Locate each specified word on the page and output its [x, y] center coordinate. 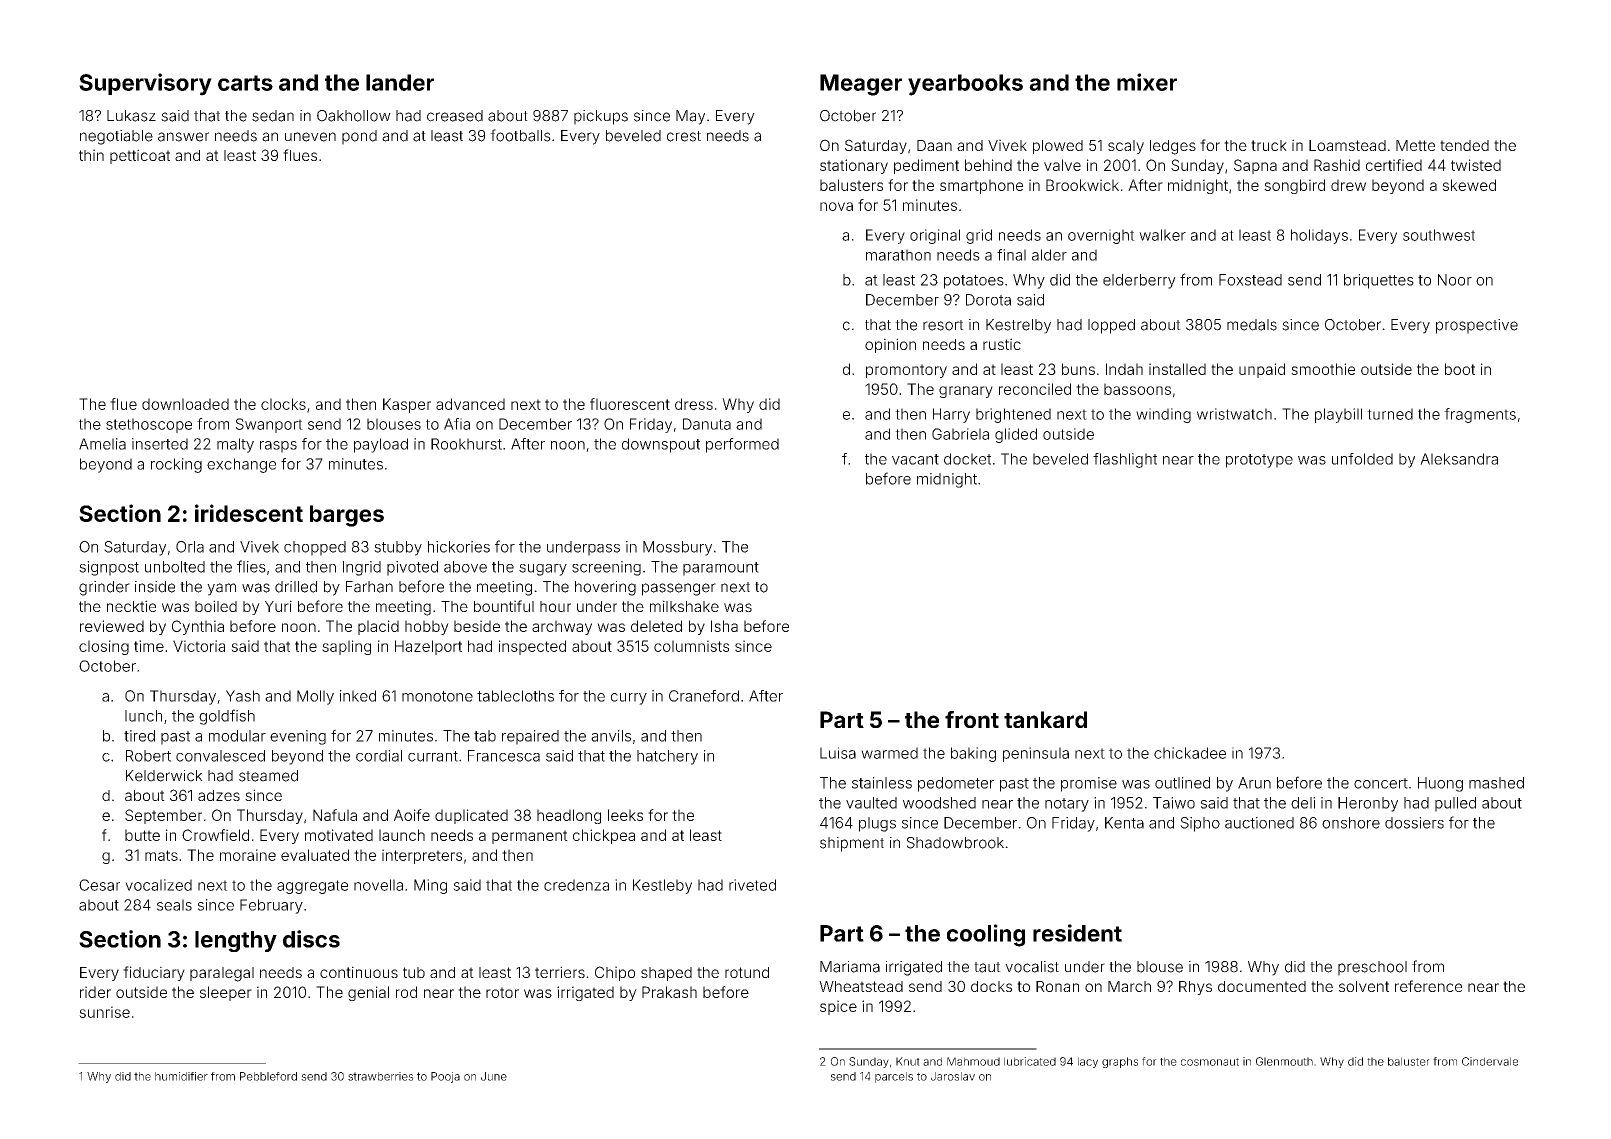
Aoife [412, 815]
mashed [1496, 783]
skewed [1469, 185]
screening [606, 568]
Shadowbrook [955, 843]
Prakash [669, 992]
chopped [315, 548]
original [935, 236]
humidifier [181, 1076]
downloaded [185, 404]
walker [1162, 235]
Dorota [988, 300]
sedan [273, 116]
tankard [1045, 719]
